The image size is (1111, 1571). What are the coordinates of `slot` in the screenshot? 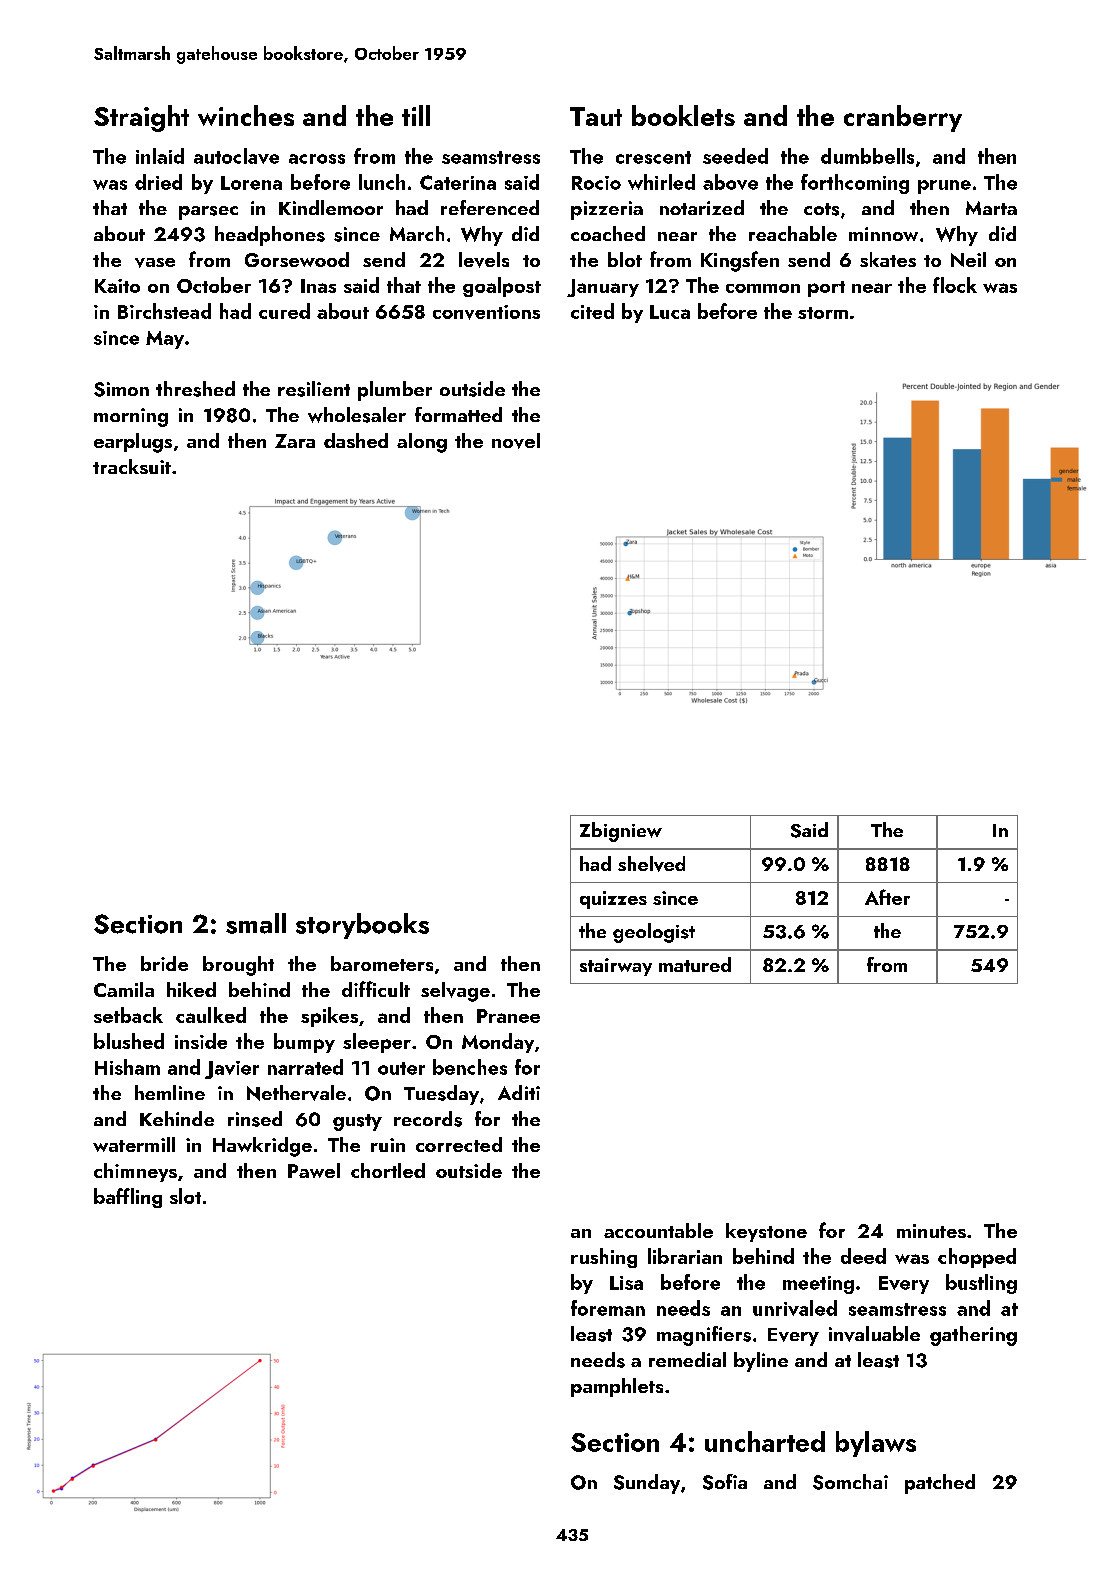 It's located at (185, 1196).
